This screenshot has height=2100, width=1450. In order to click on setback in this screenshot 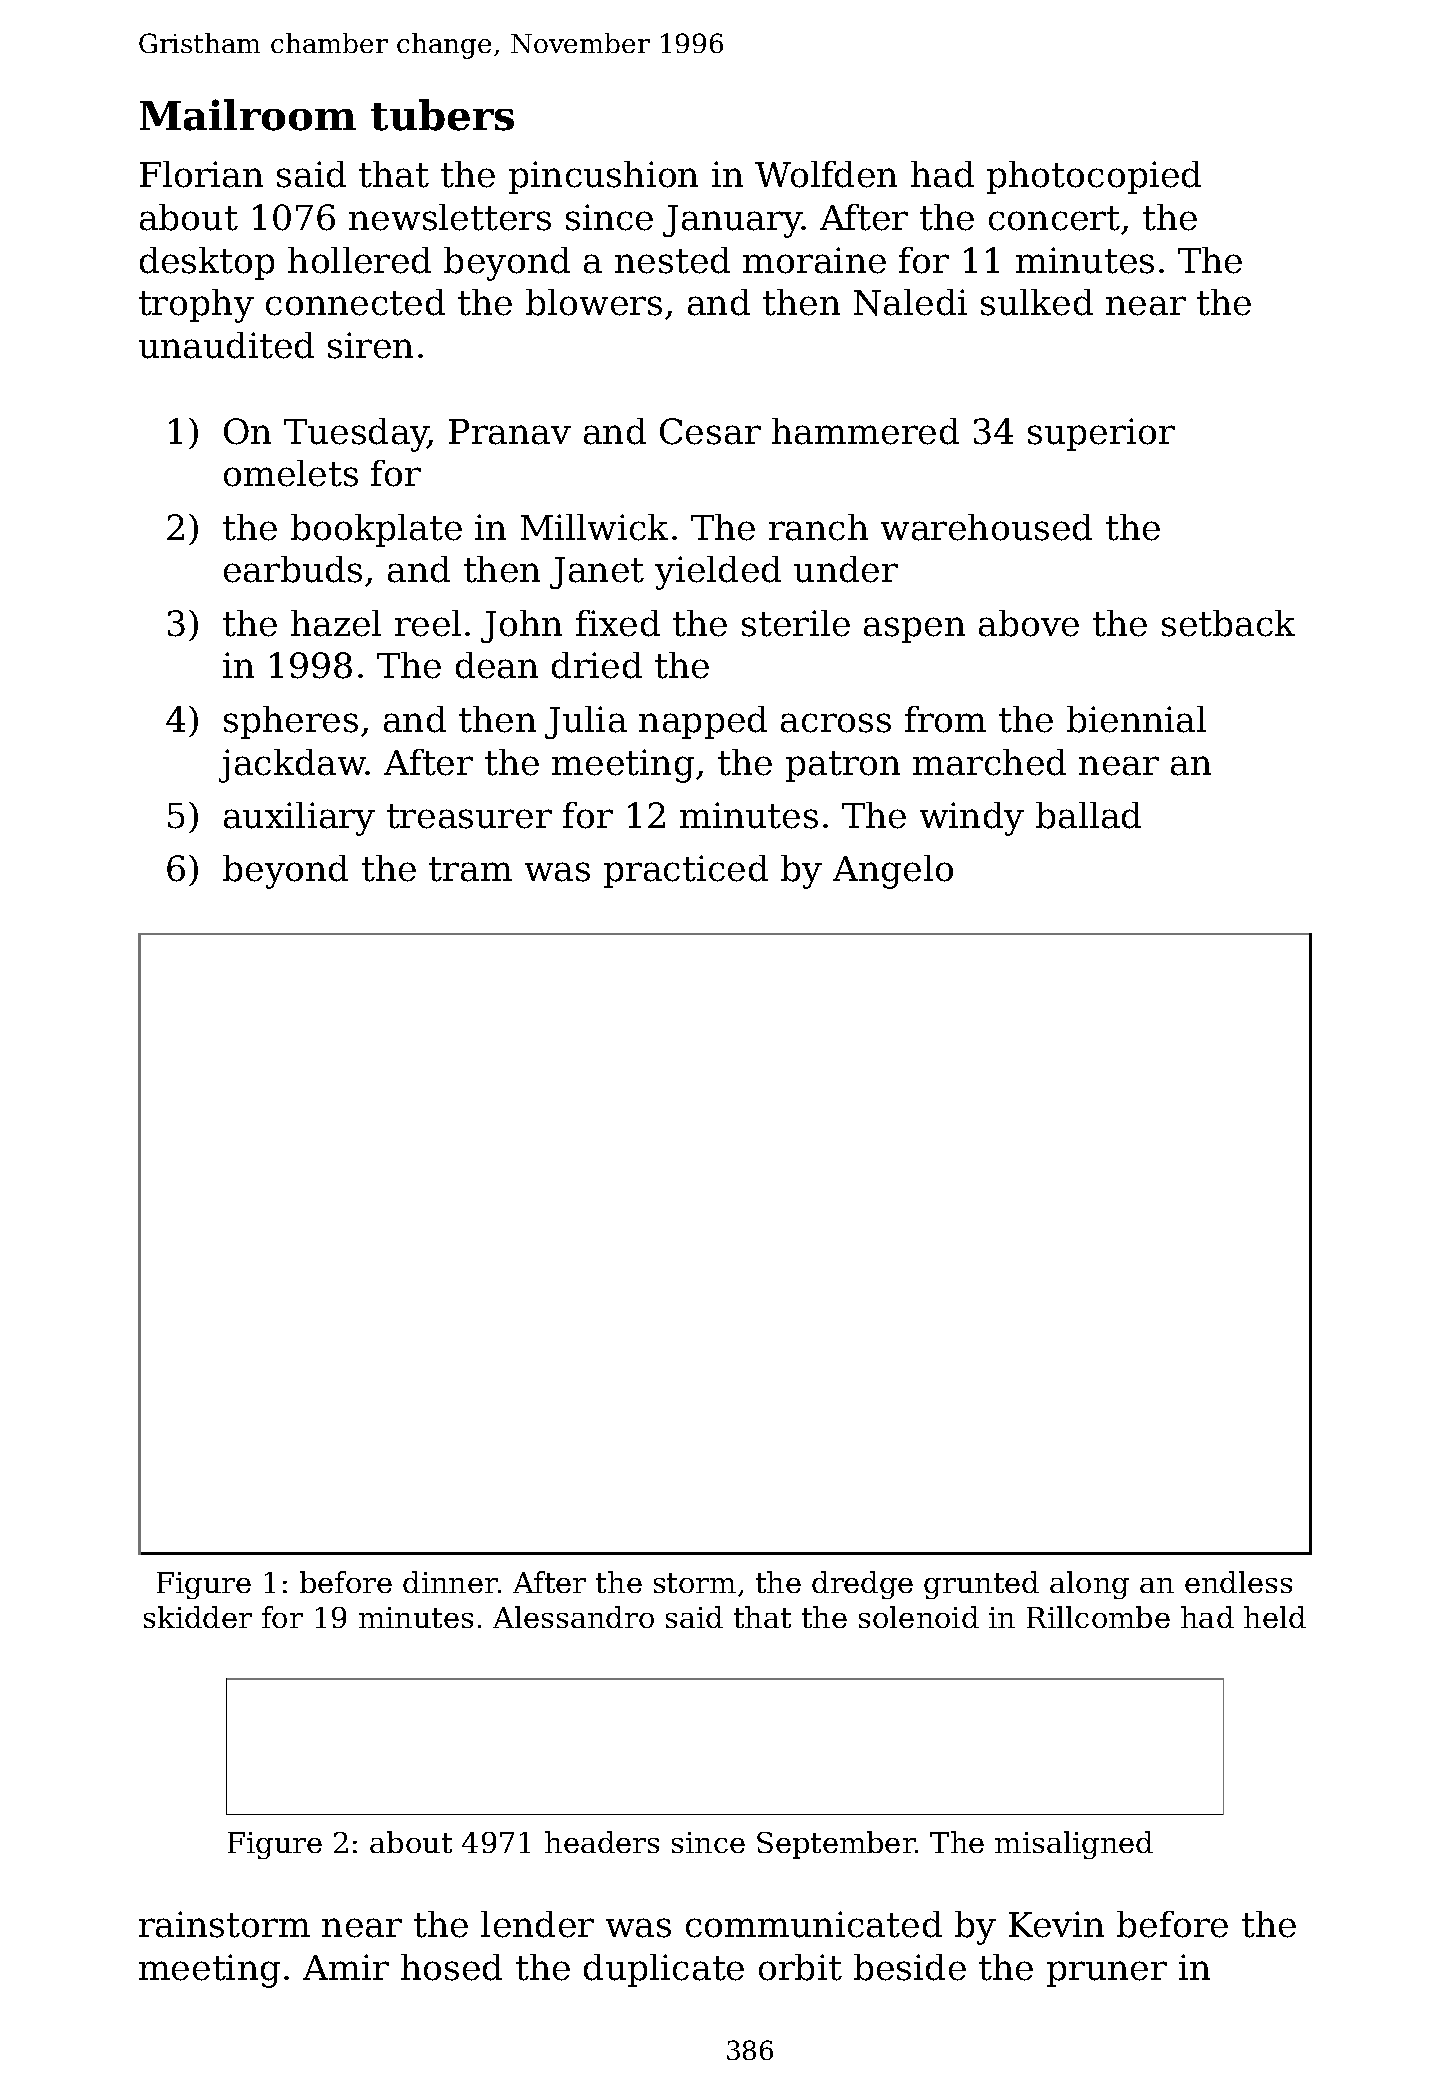, I will do `click(1228, 623)`.
